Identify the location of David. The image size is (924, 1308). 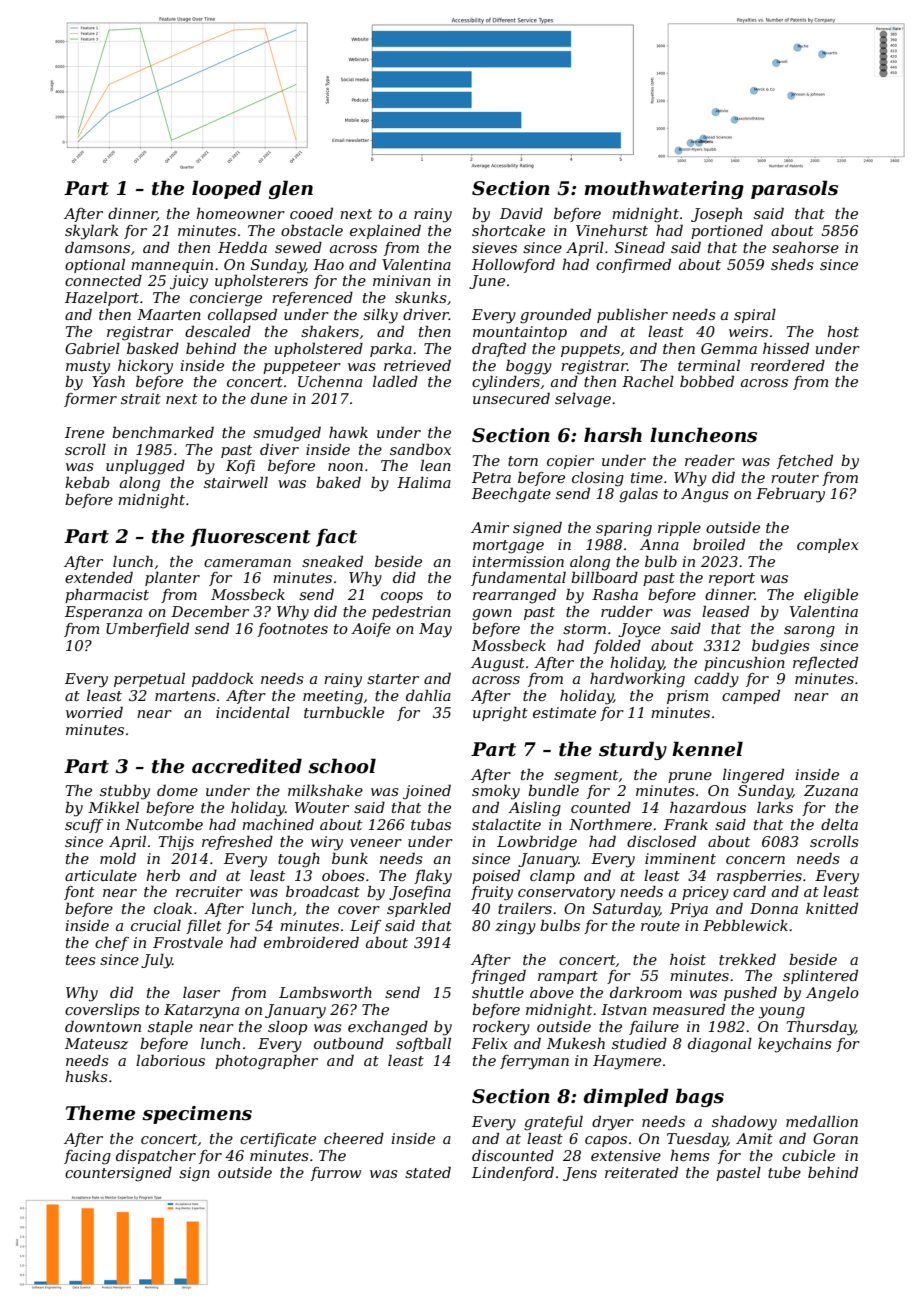
(521, 213).
